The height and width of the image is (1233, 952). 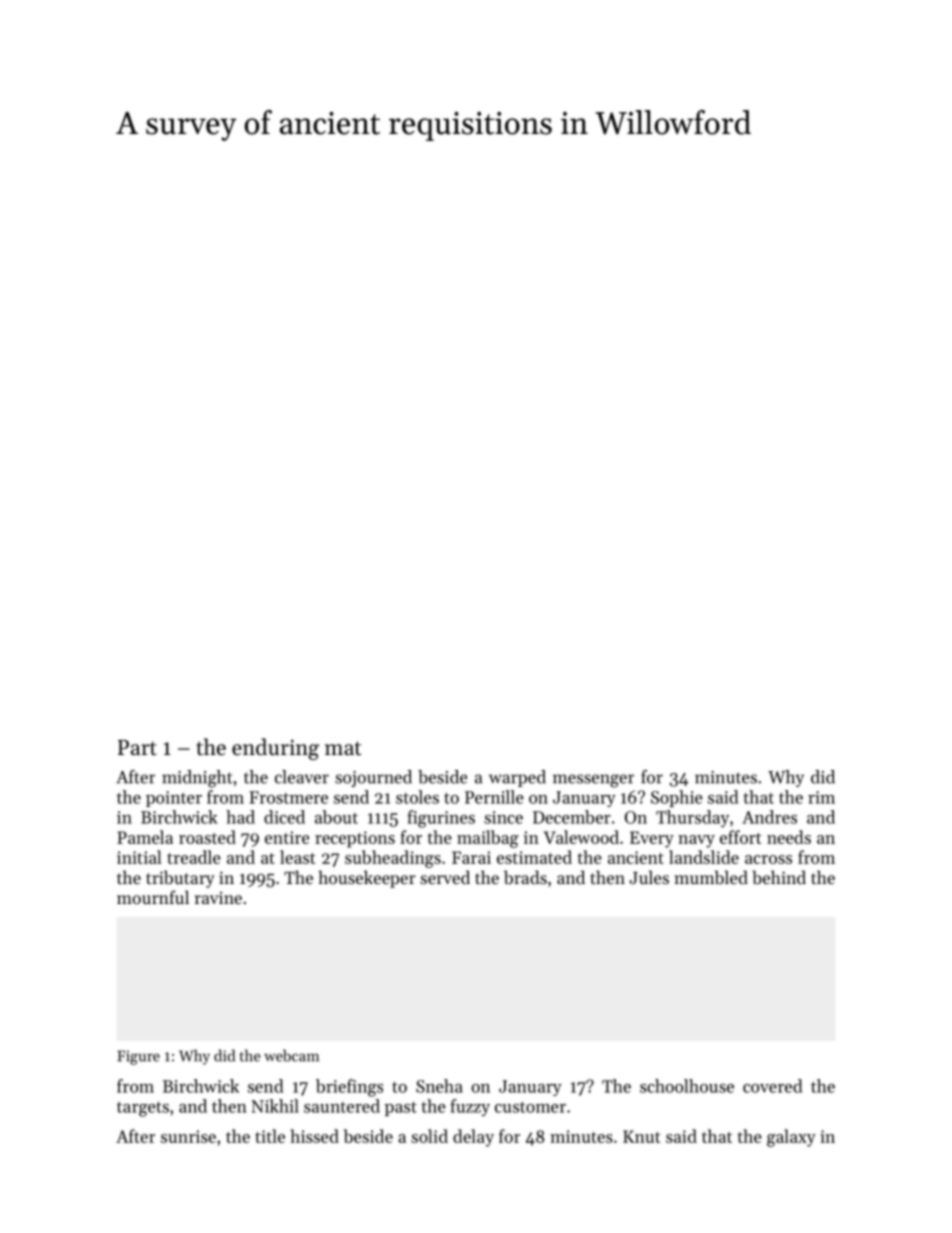 What do you see at coordinates (517, 778) in the image?
I see `warped` at bounding box center [517, 778].
